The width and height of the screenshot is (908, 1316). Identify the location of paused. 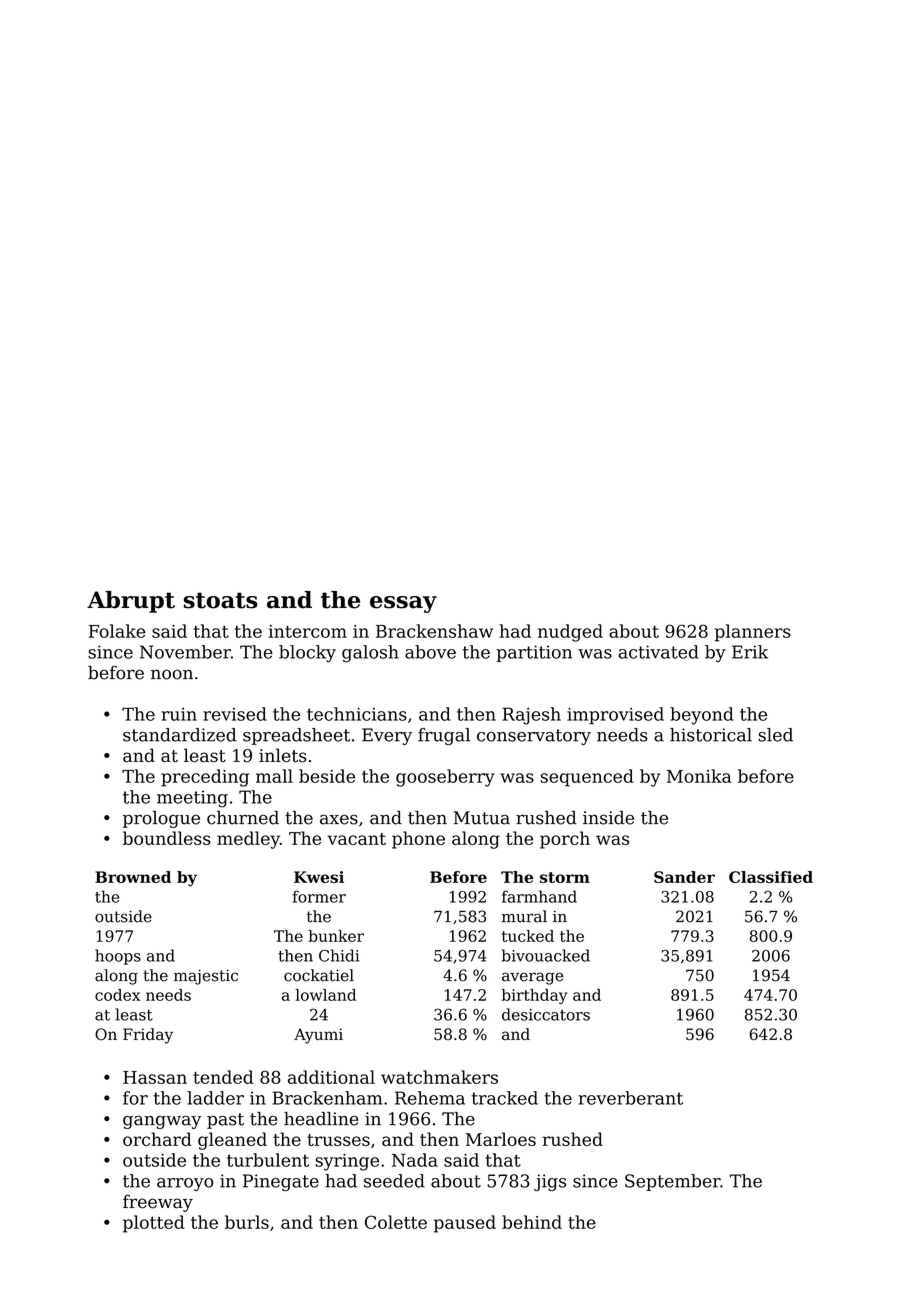
(465, 1224).
